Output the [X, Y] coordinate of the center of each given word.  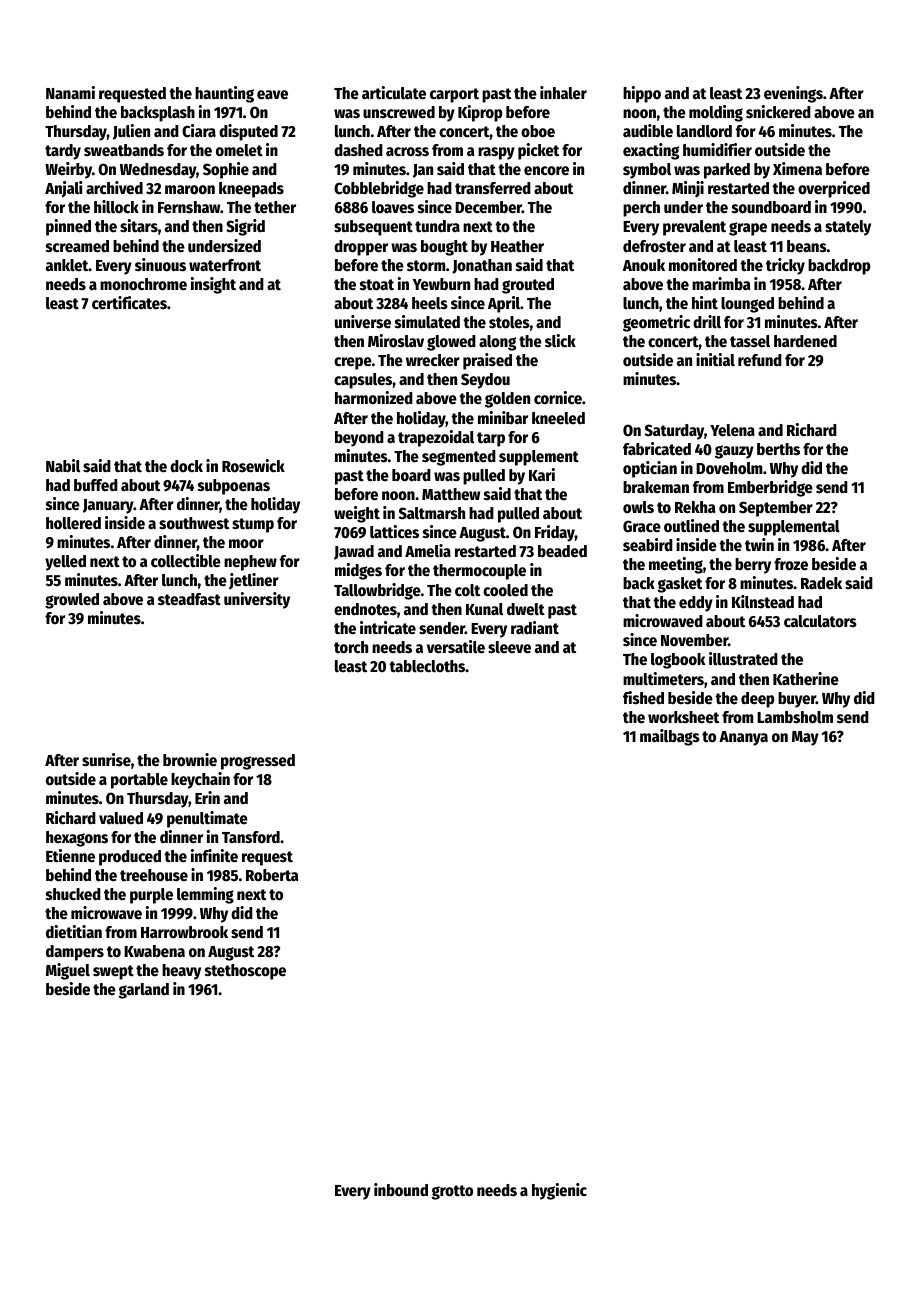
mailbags [670, 737]
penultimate [207, 819]
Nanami [70, 92]
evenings [793, 94]
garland [144, 991]
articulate [394, 93]
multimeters [663, 679]
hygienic [559, 1191]
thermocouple [479, 572]
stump [253, 525]
